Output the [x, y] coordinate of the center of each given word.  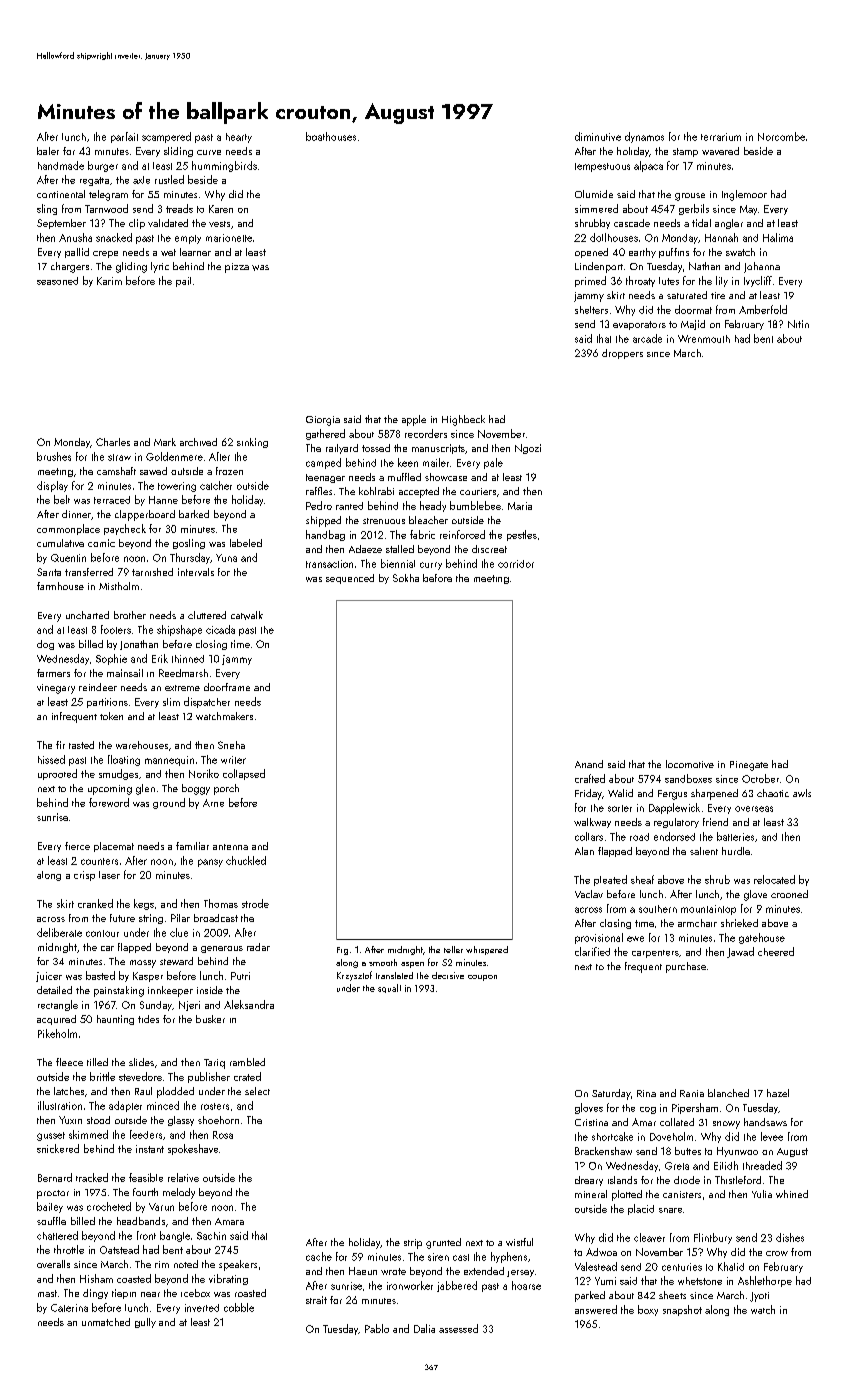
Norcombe [781, 136]
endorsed [674, 836]
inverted [202, 1308]
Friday [588, 794]
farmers [53, 673]
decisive [448, 975]
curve [209, 152]
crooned [789, 894]
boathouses [331, 136]
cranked [95, 903]
